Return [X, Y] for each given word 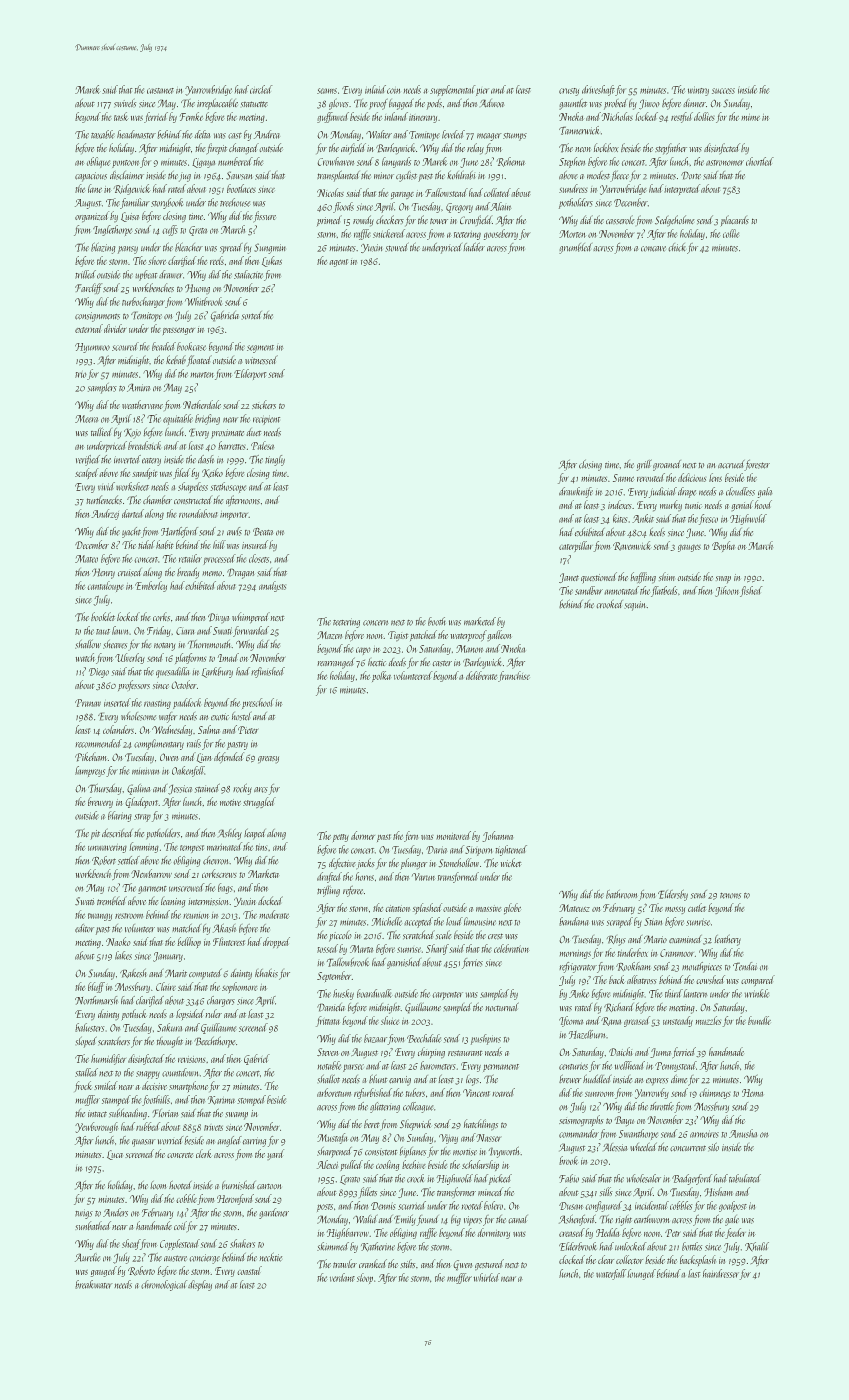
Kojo [132, 433]
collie [731, 233]
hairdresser [721, 1273]
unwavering [107, 848]
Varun [424, 877]
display [200, 1285]
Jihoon [727, 591]
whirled [487, 1277]
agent [338, 263]
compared [758, 980]
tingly [275, 460]
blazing [103, 248]
